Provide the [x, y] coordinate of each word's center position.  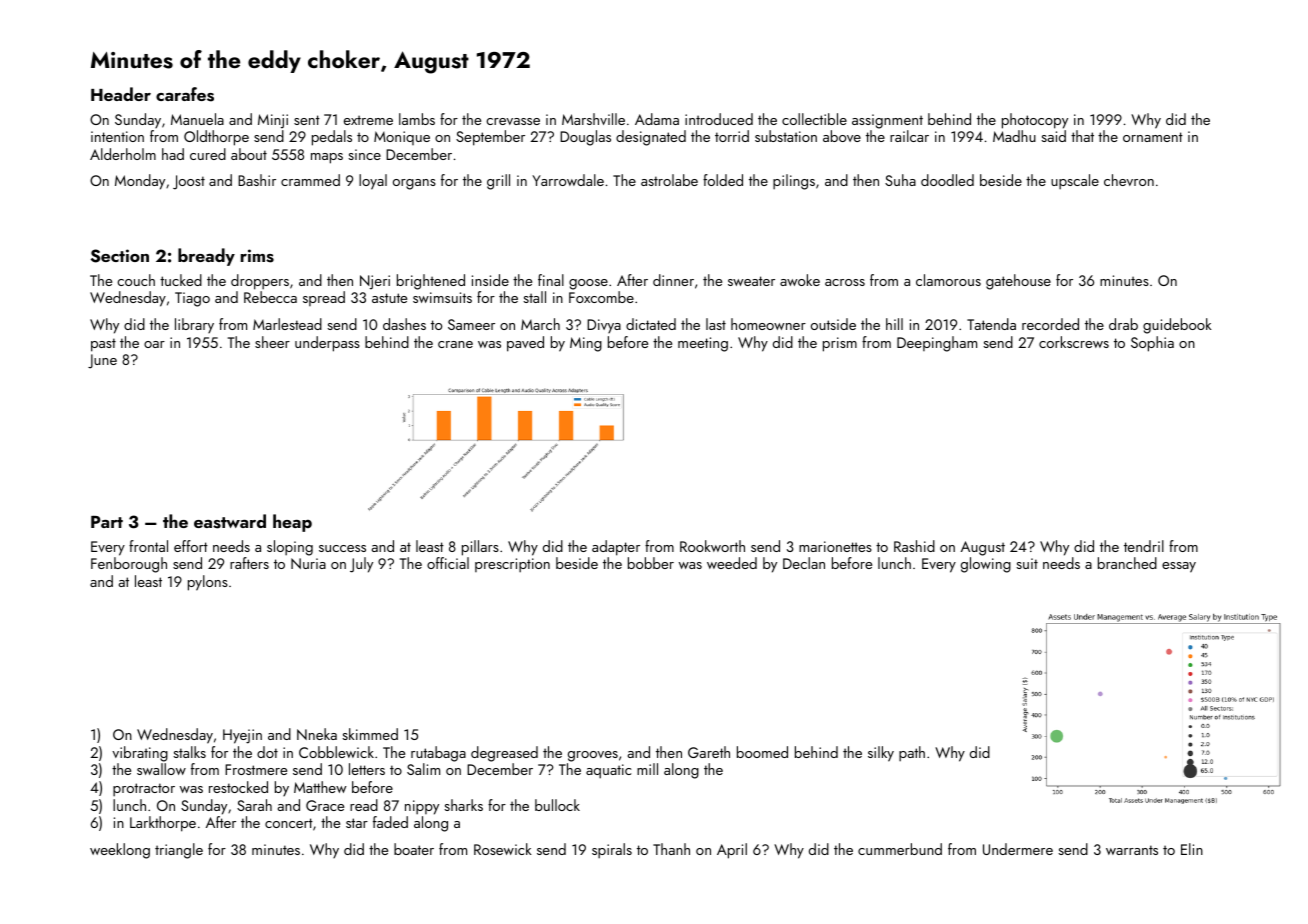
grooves [593, 756]
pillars [480, 548]
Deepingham [937, 344]
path [912, 754]
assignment [887, 121]
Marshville [593, 119]
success [342, 548]
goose [588, 284]
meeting [703, 344]
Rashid [914, 546]
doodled [947, 180]
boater [414, 849]
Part [107, 521]
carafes [185, 94]
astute [389, 298]
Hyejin [242, 736]
